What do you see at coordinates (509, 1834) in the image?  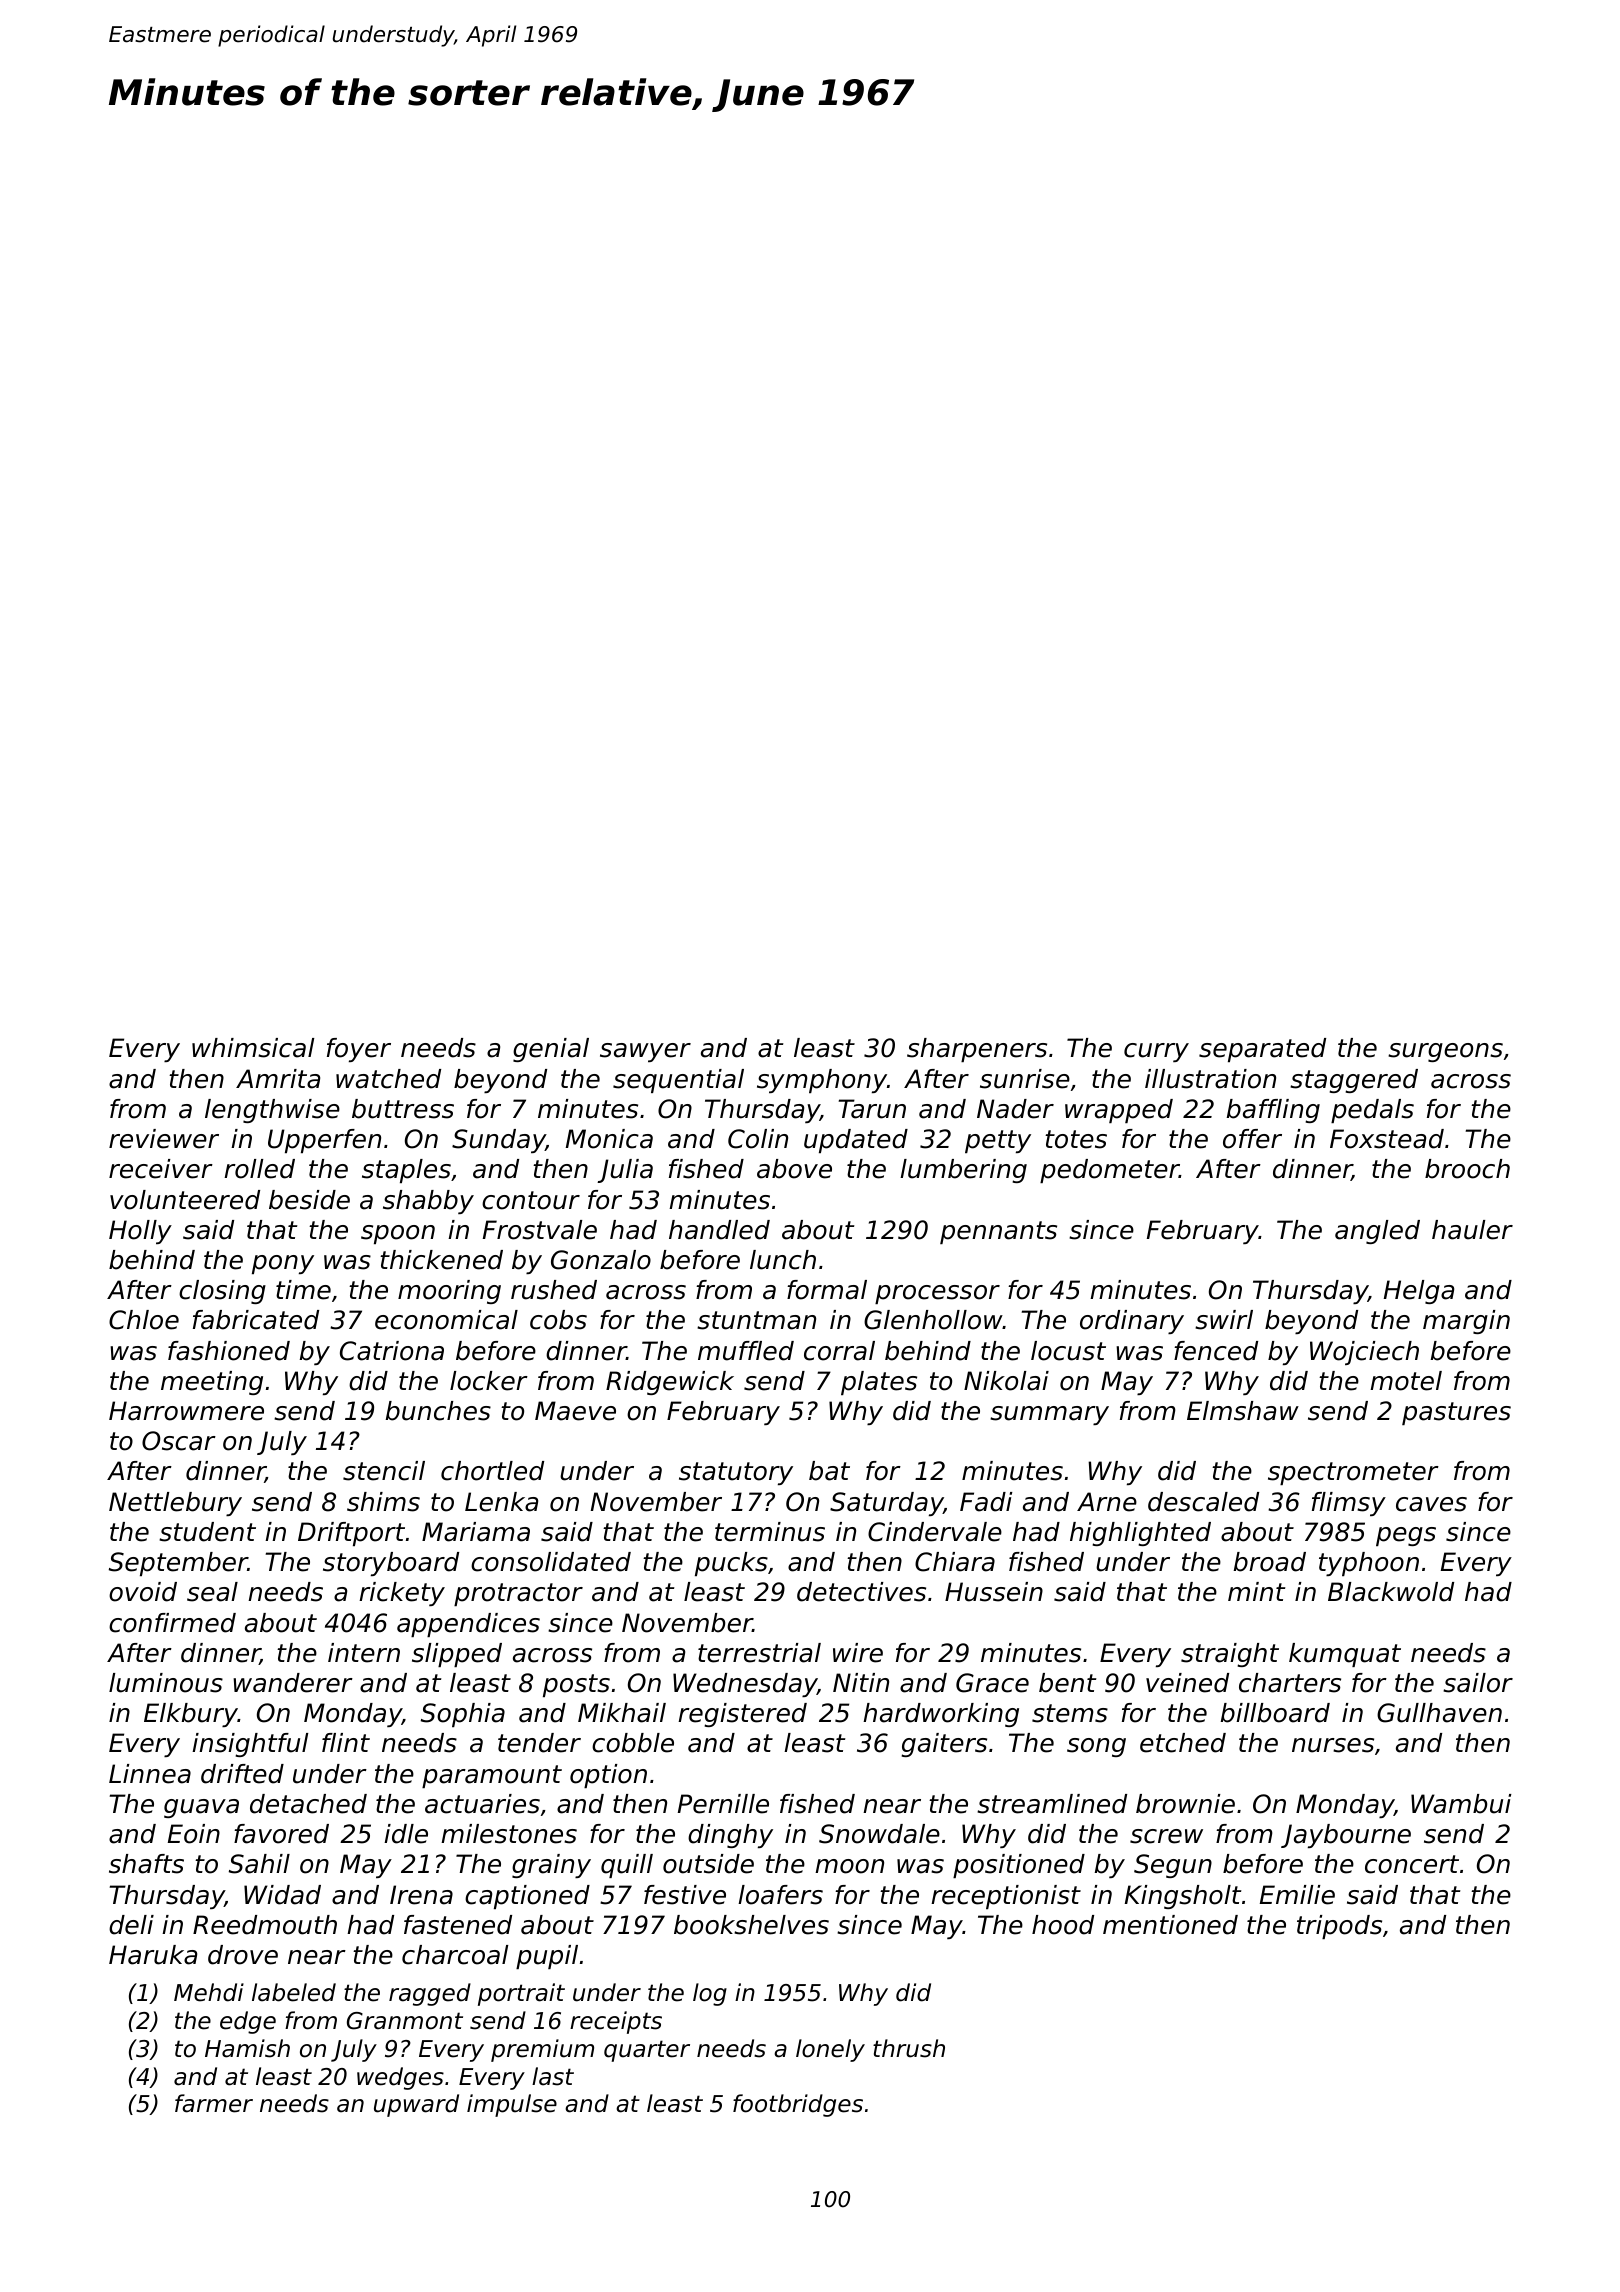 I see `milestones` at bounding box center [509, 1834].
